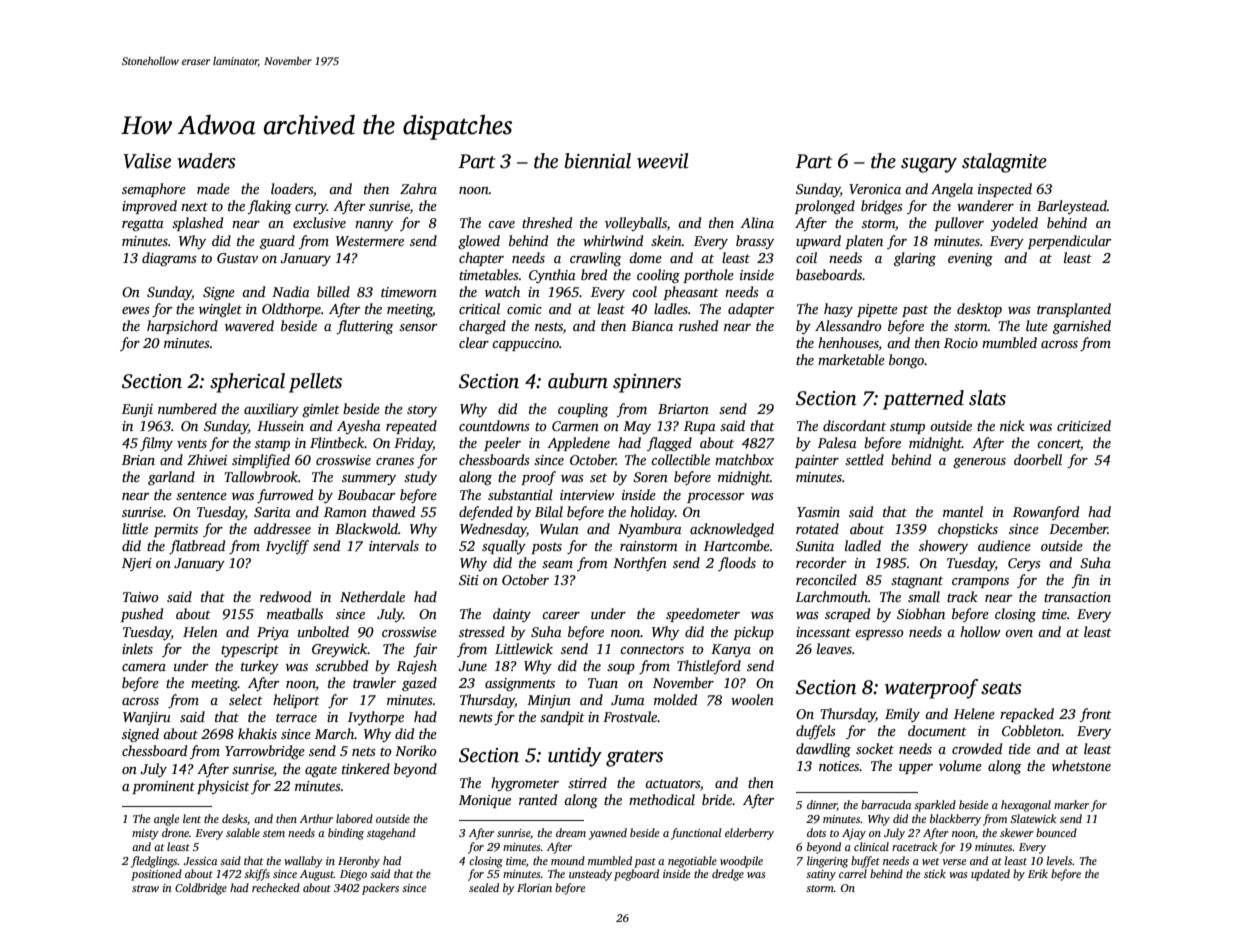 This screenshot has height=952, width=1233. I want to click on rechecked, so click(276, 887).
